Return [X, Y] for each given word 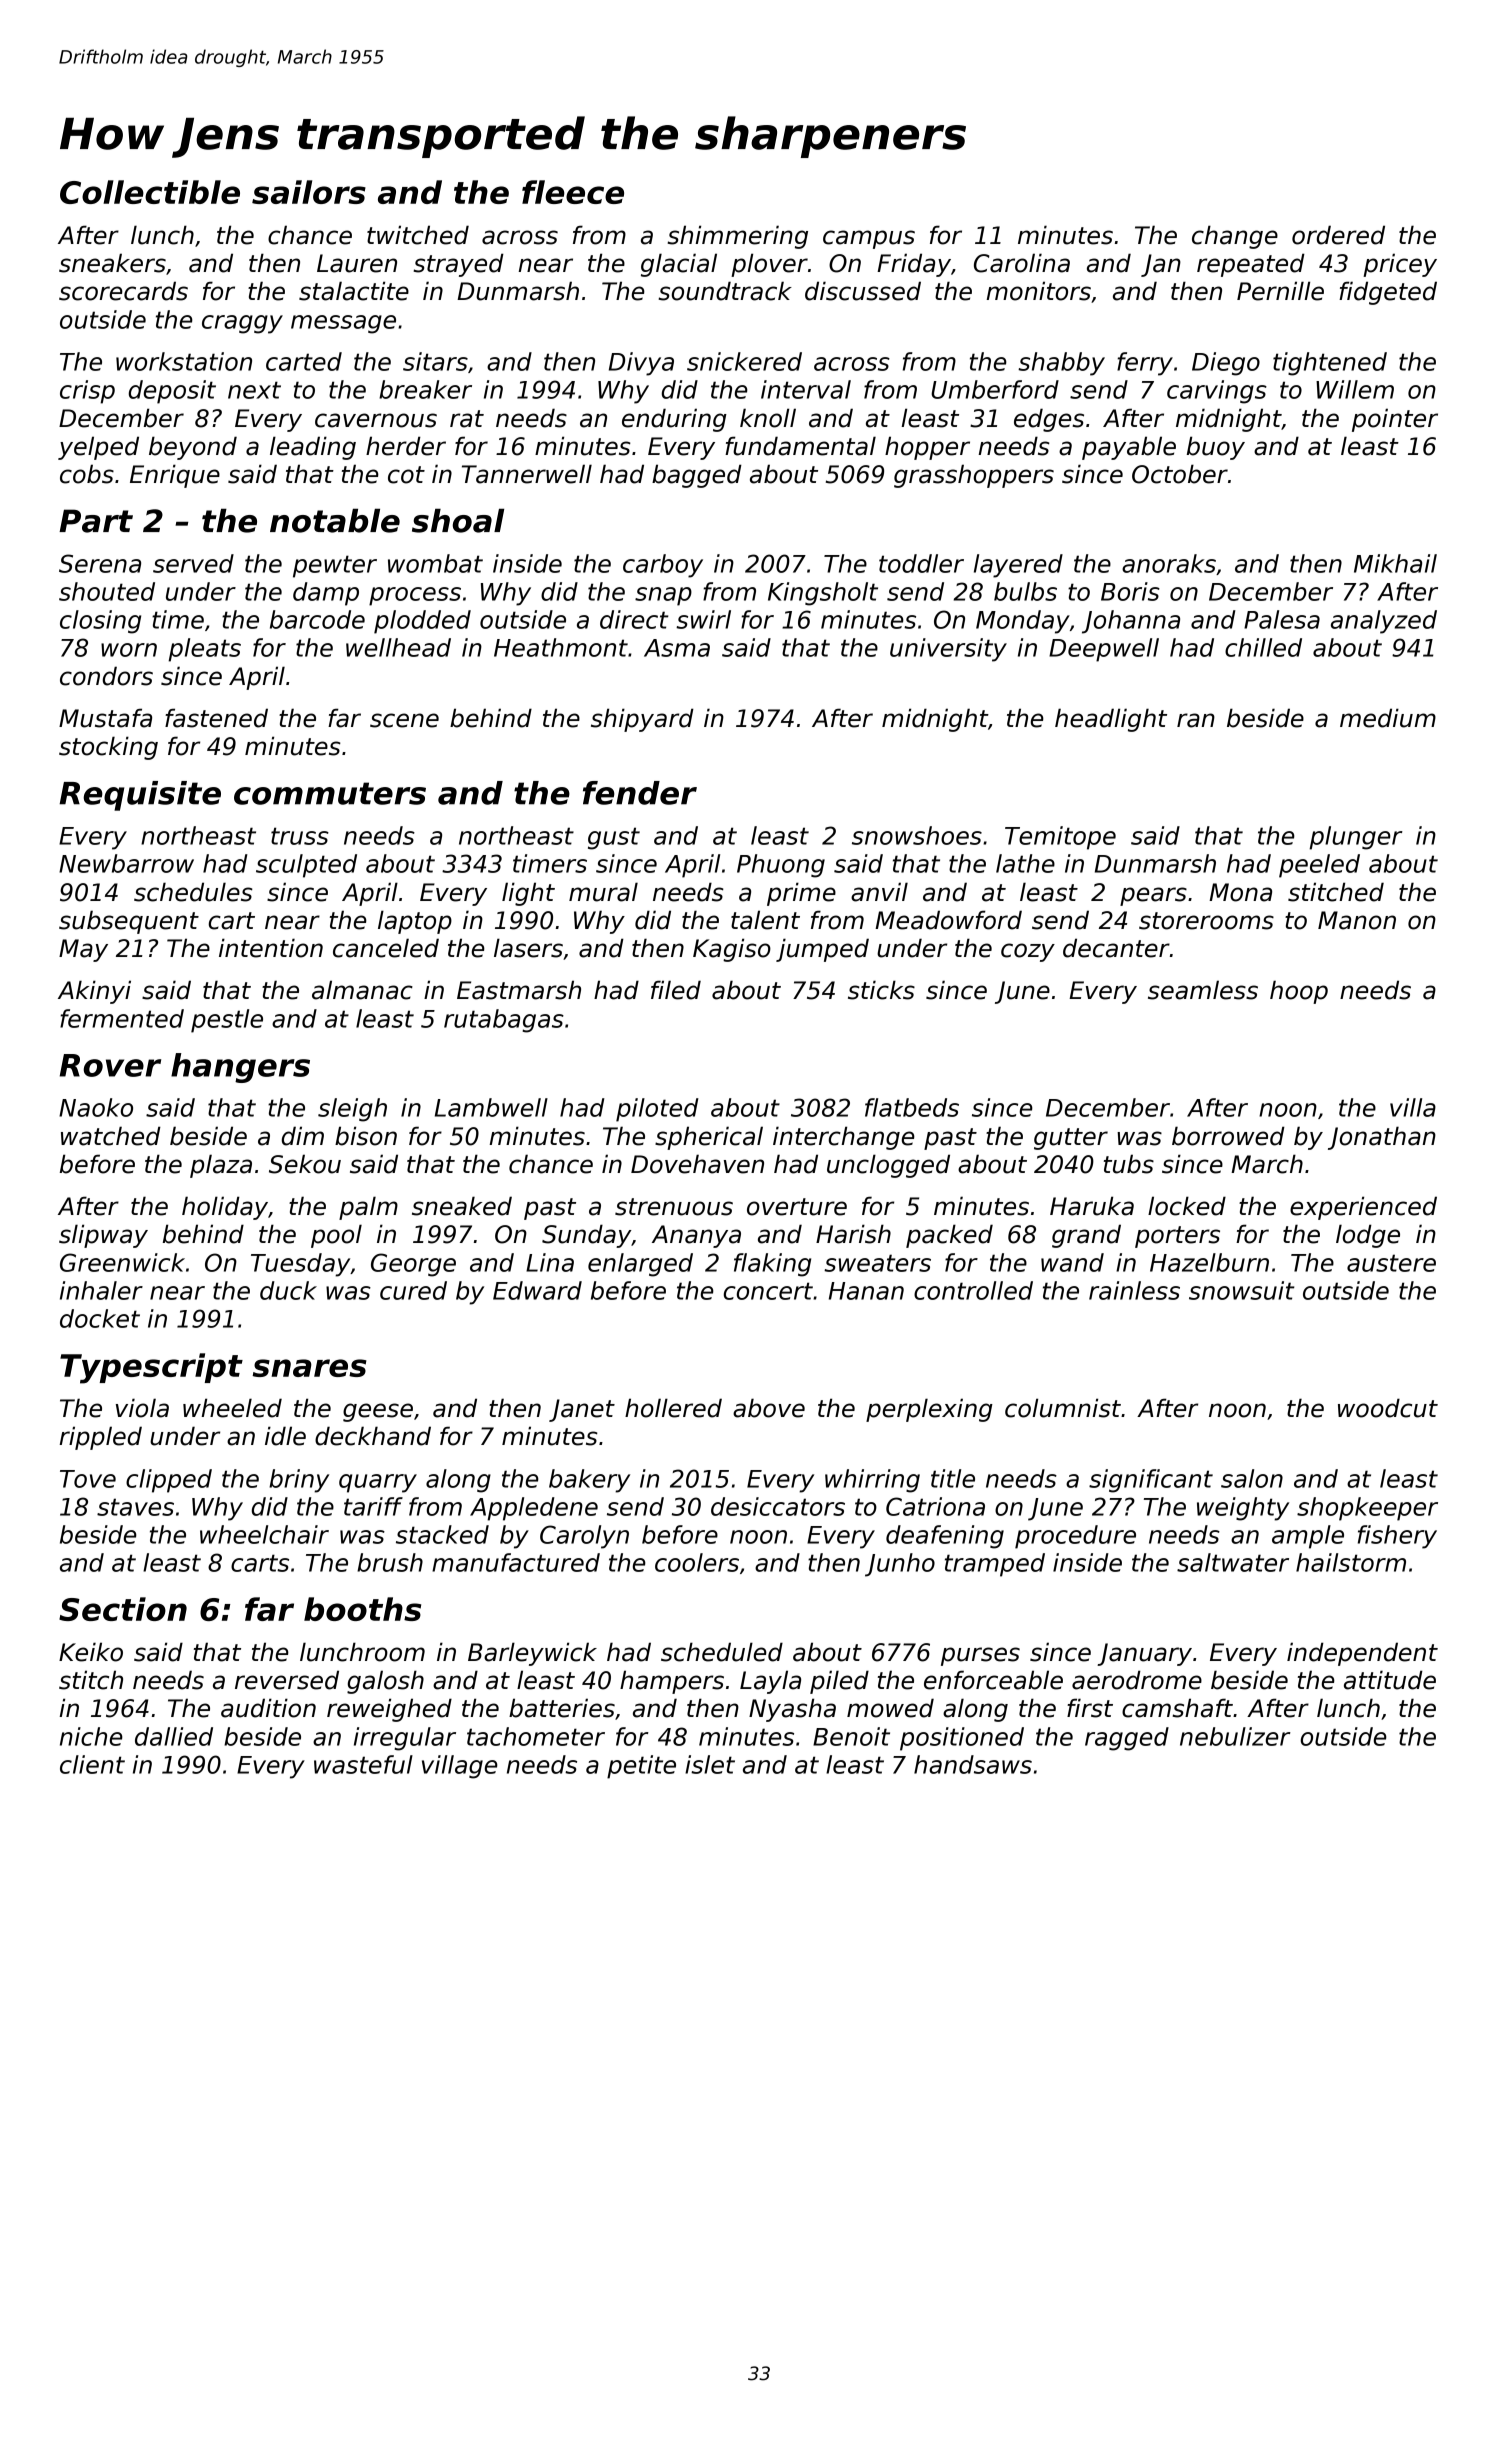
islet [710, 1764]
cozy [1028, 952]
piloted [657, 1110]
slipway [103, 1236]
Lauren [357, 263]
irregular [405, 1739]
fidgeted [1388, 293]
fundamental [800, 446]
